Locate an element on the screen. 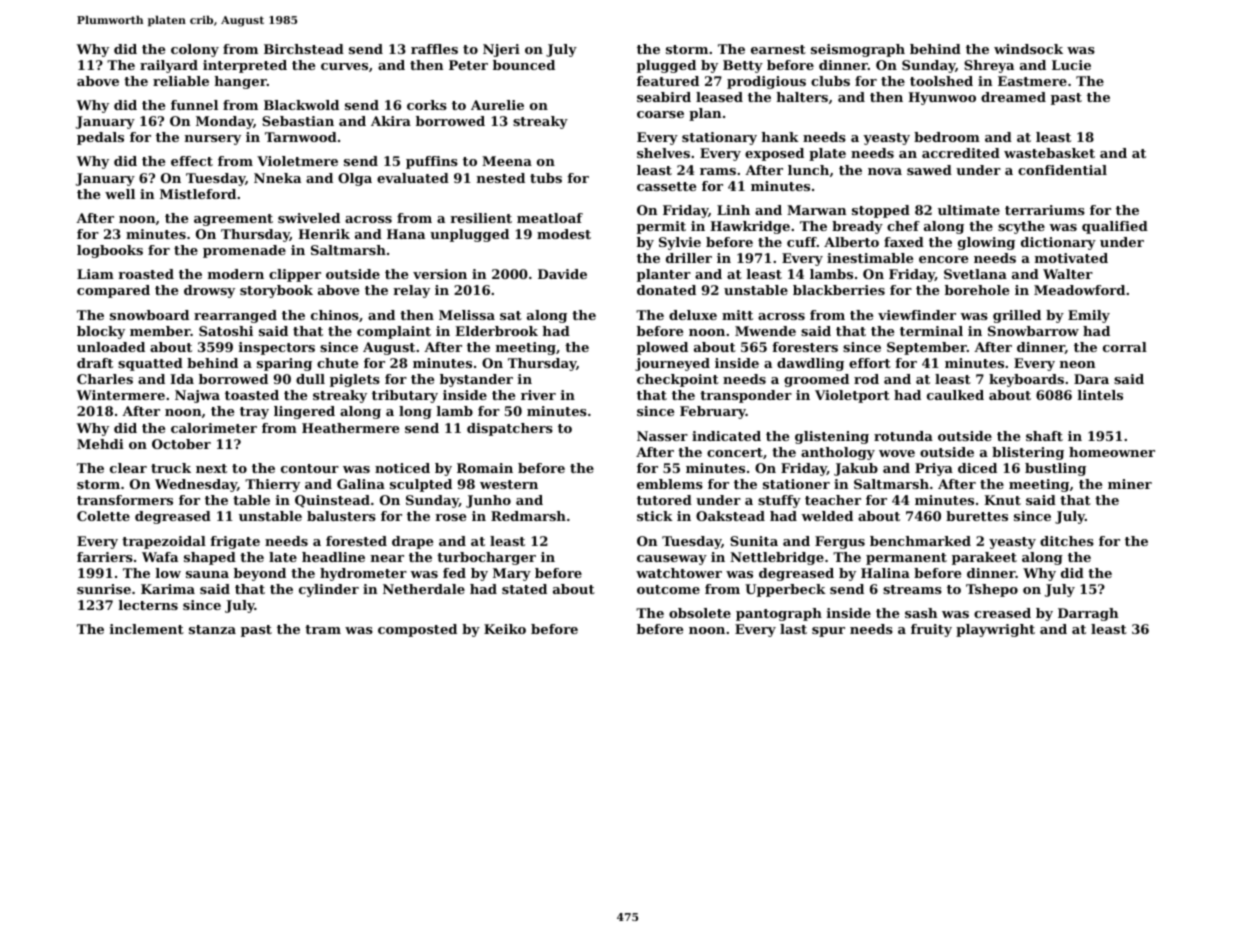 Image resolution: width=1233 pixels, height=952 pixels. stated is located at coordinates (524, 589).
